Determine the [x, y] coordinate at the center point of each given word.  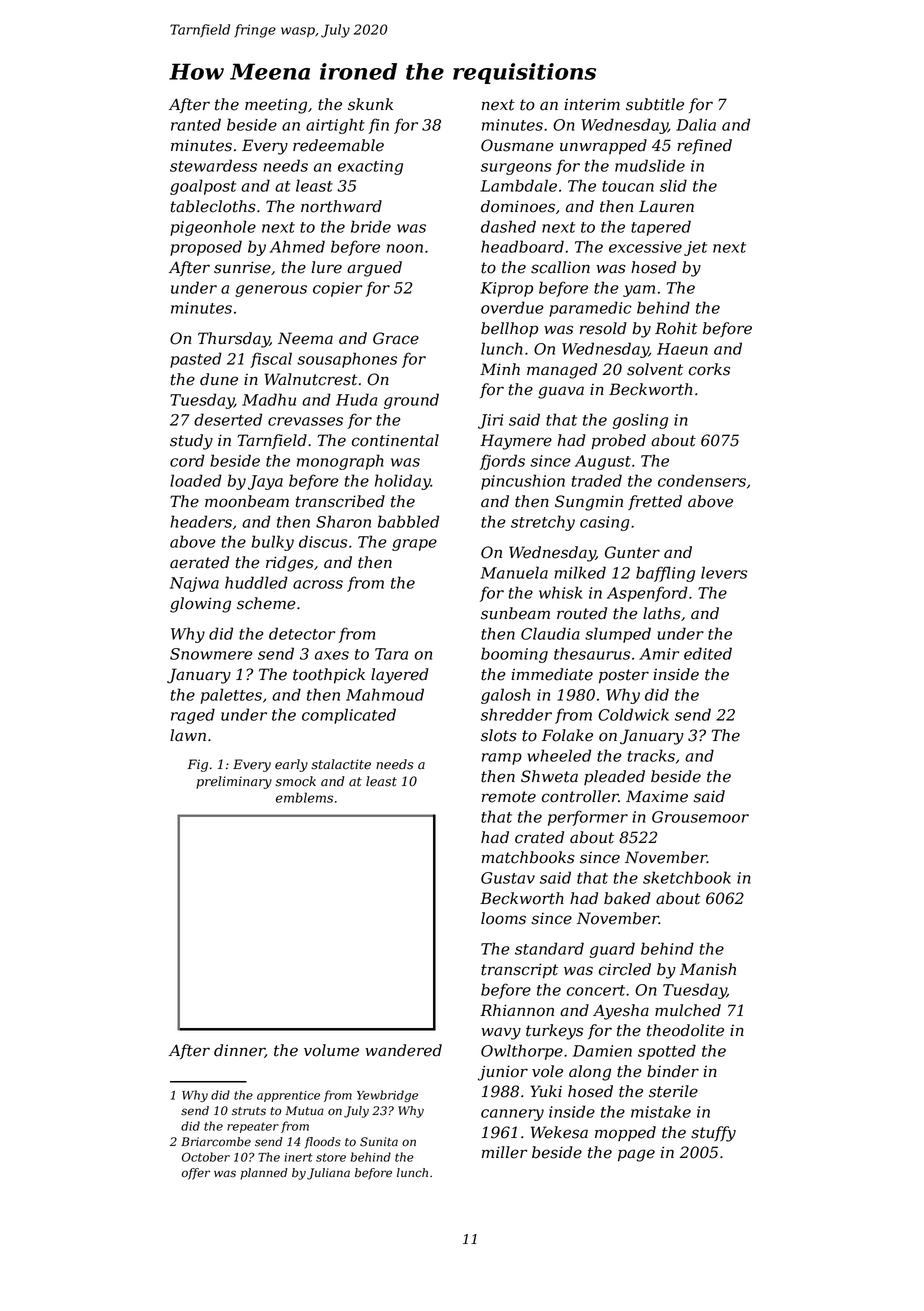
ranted [196, 124]
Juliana [328, 1174]
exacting [370, 167]
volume [331, 1050]
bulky [273, 543]
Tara [391, 654]
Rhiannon [517, 1010]
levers [724, 572]
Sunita [379, 1142]
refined [704, 146]
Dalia [696, 124]
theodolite [685, 1030]
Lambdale [518, 185]
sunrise [242, 267]
